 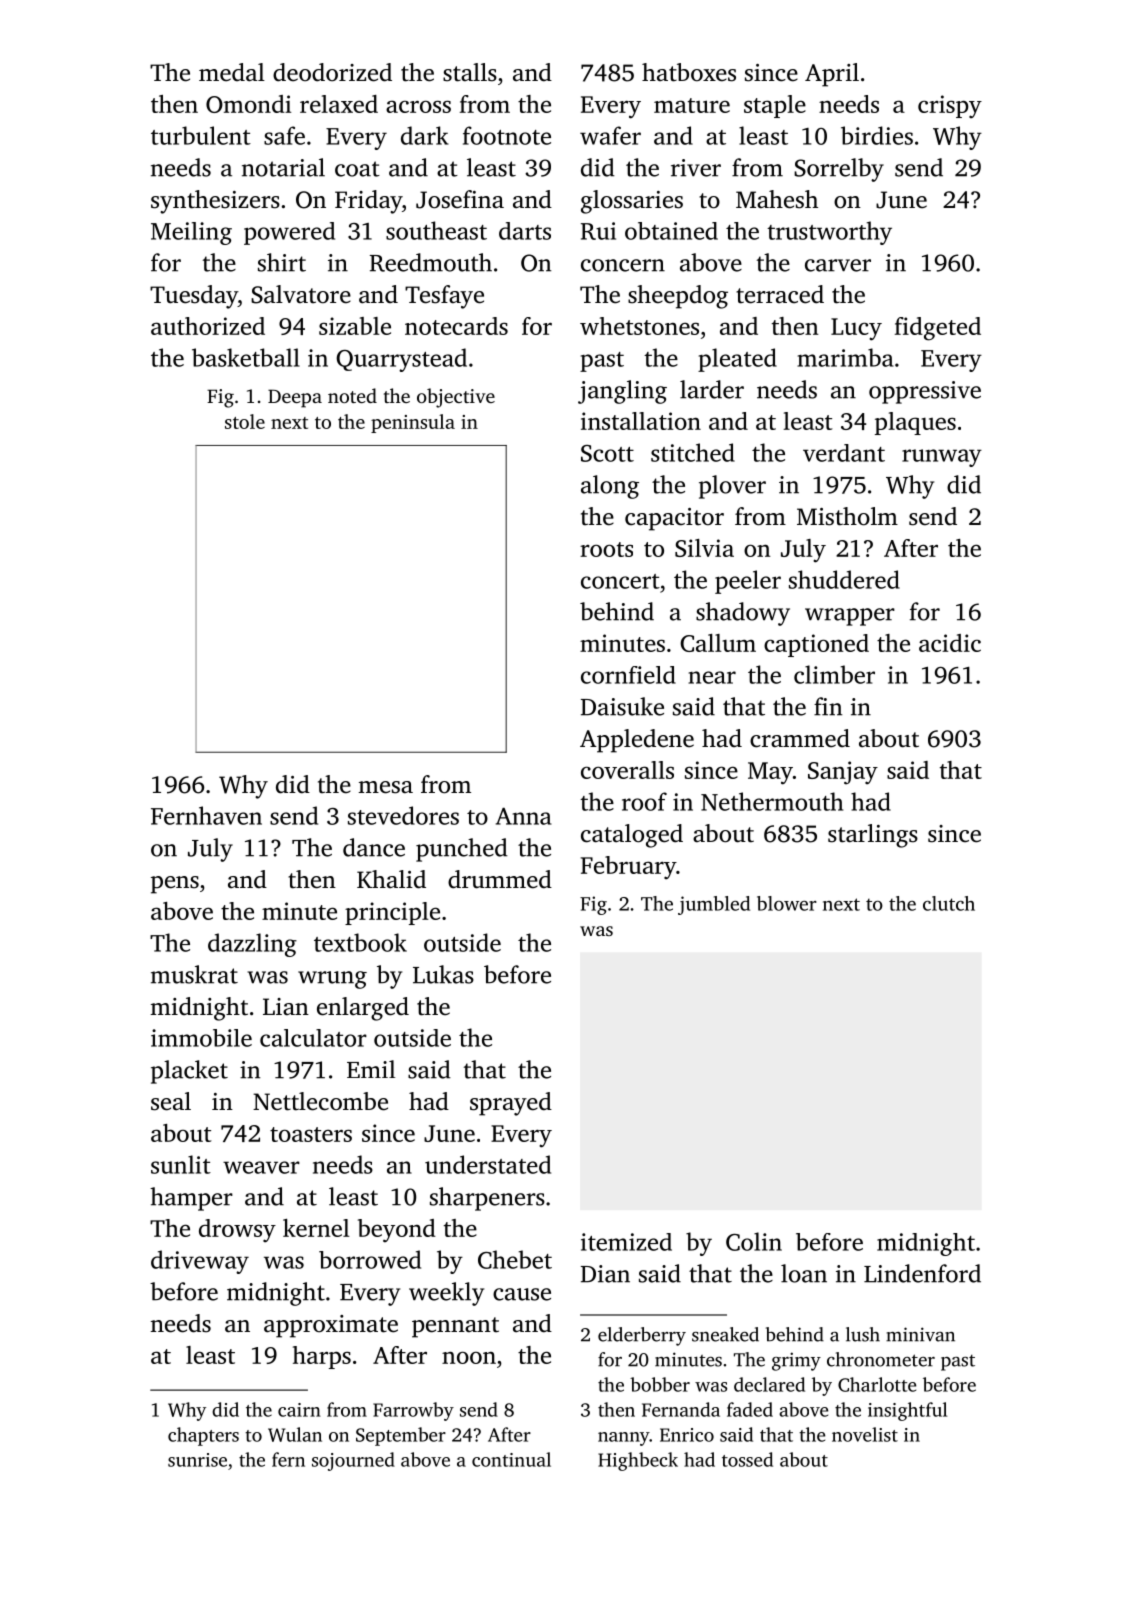 I want to click on powered, so click(x=289, y=233).
